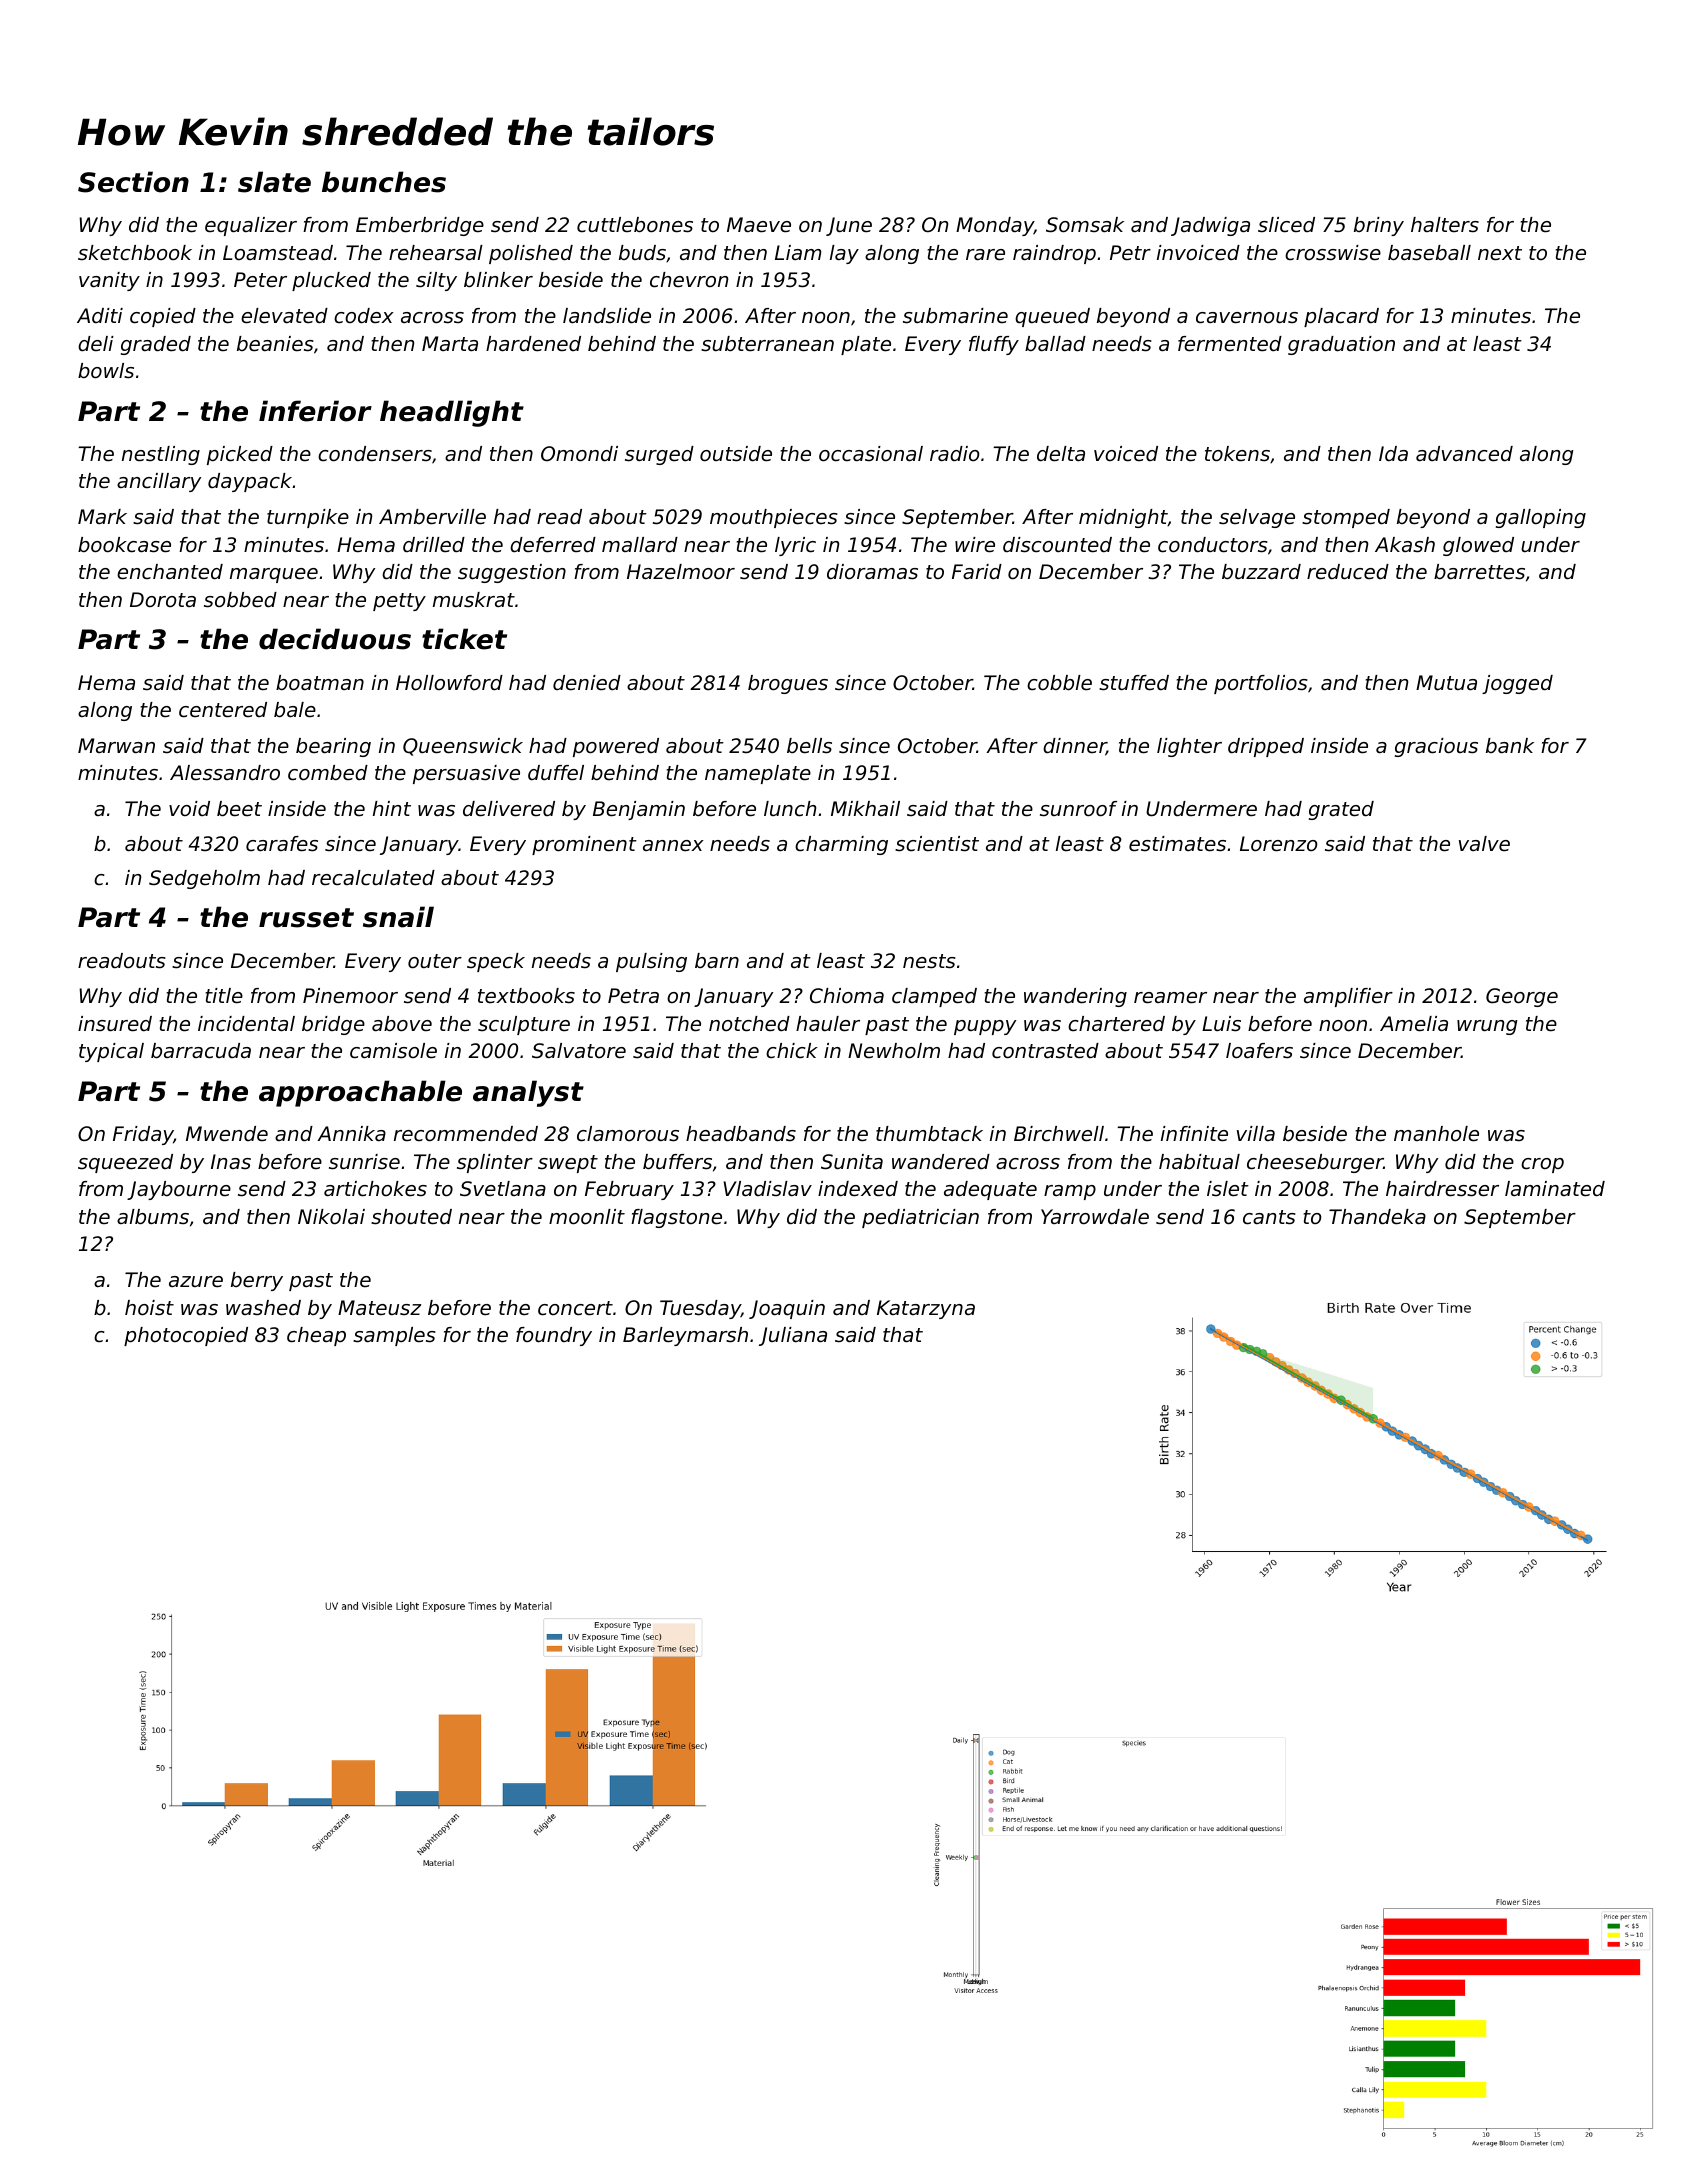  Describe the element at coordinates (1522, 997) in the image. I see `George` at that location.
